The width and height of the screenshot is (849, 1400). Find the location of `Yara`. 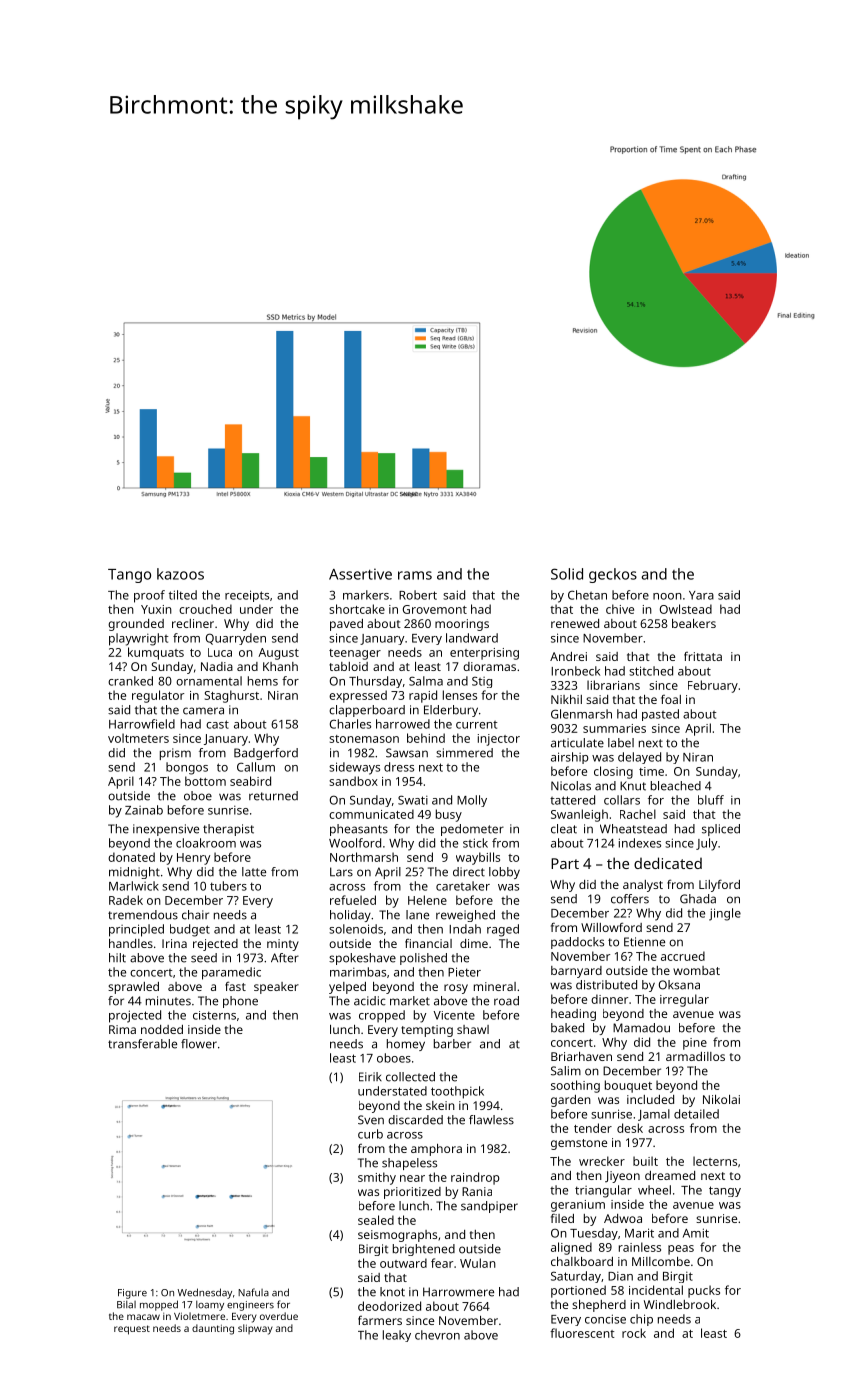

Yara is located at coordinates (701, 595).
